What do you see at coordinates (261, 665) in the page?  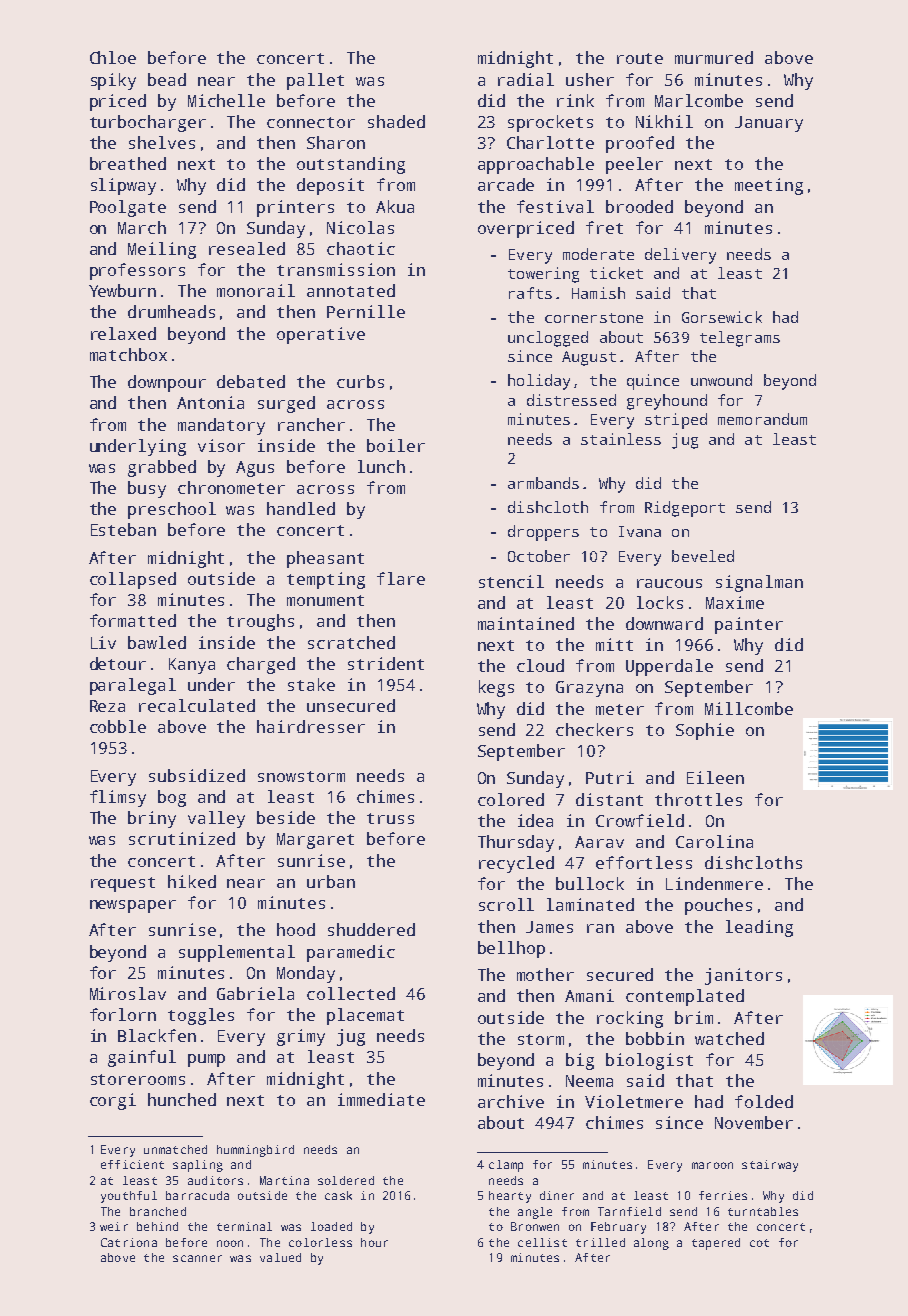 I see `charged` at bounding box center [261, 665].
